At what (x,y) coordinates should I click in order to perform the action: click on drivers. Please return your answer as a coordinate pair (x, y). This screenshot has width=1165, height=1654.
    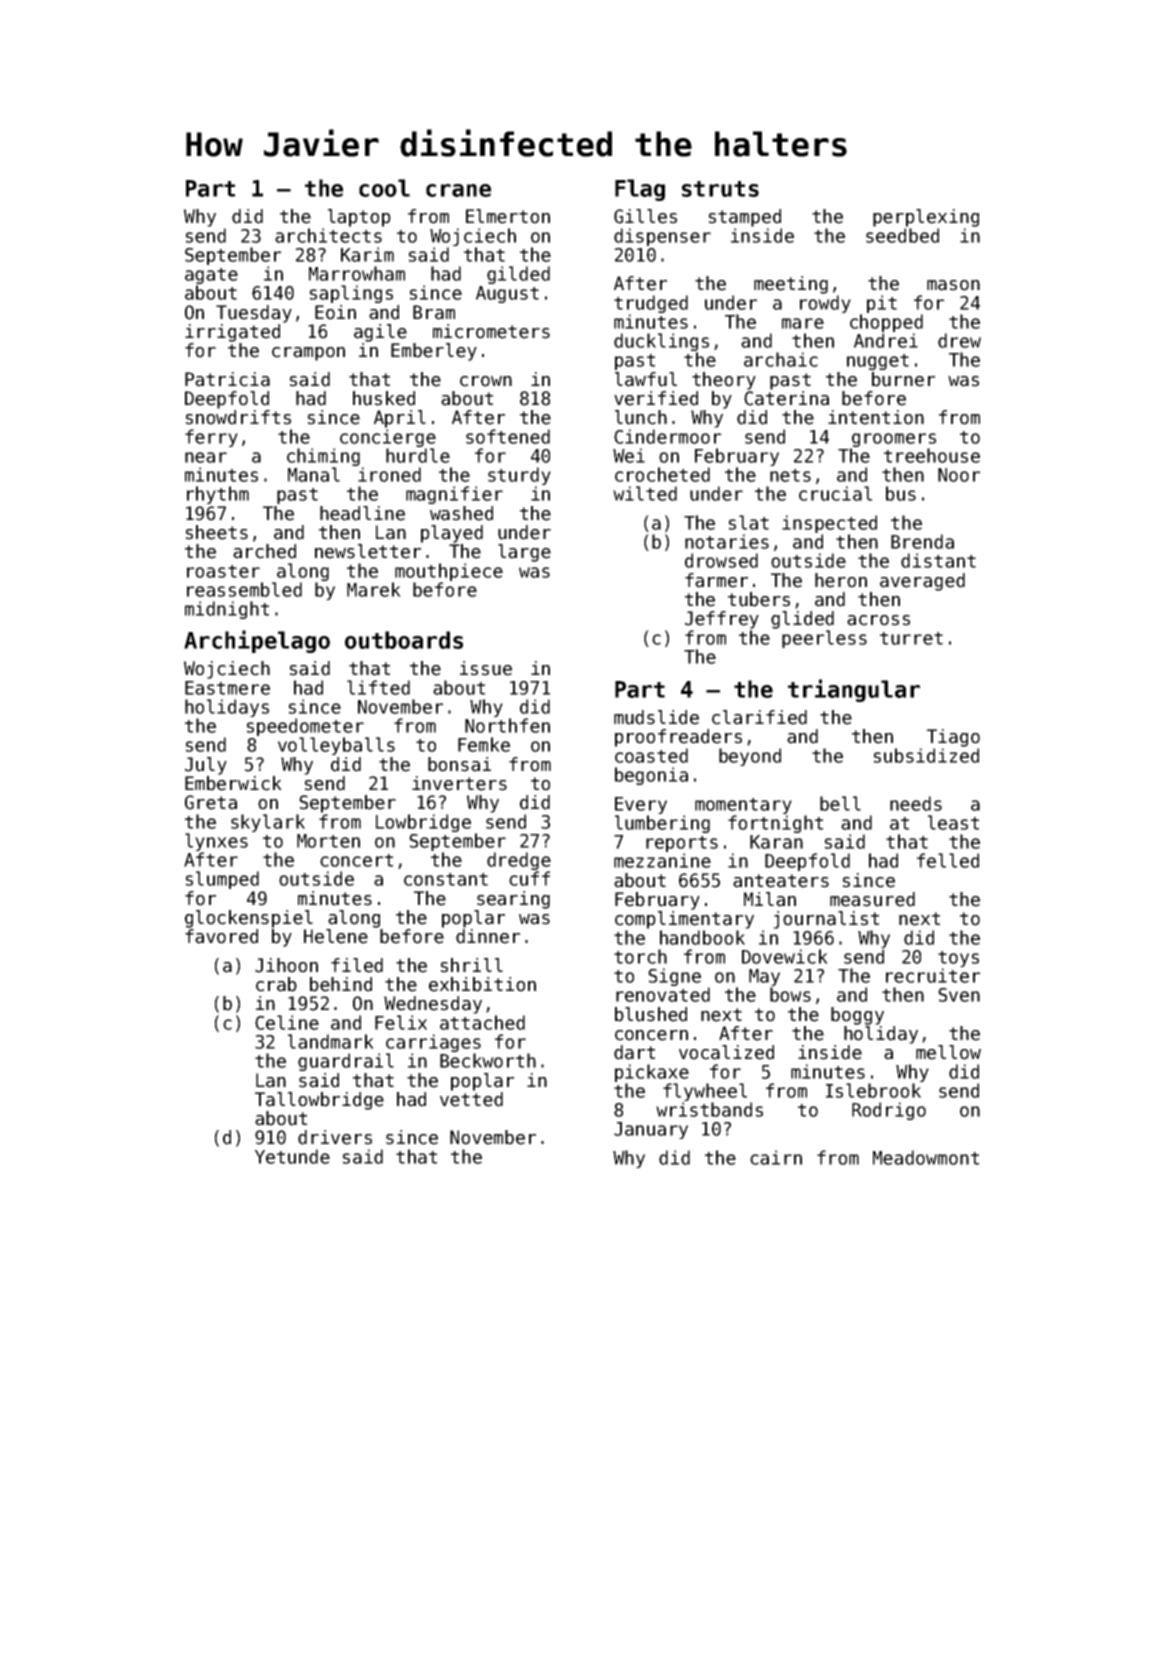
    Looking at the image, I should click on (335, 1137).
